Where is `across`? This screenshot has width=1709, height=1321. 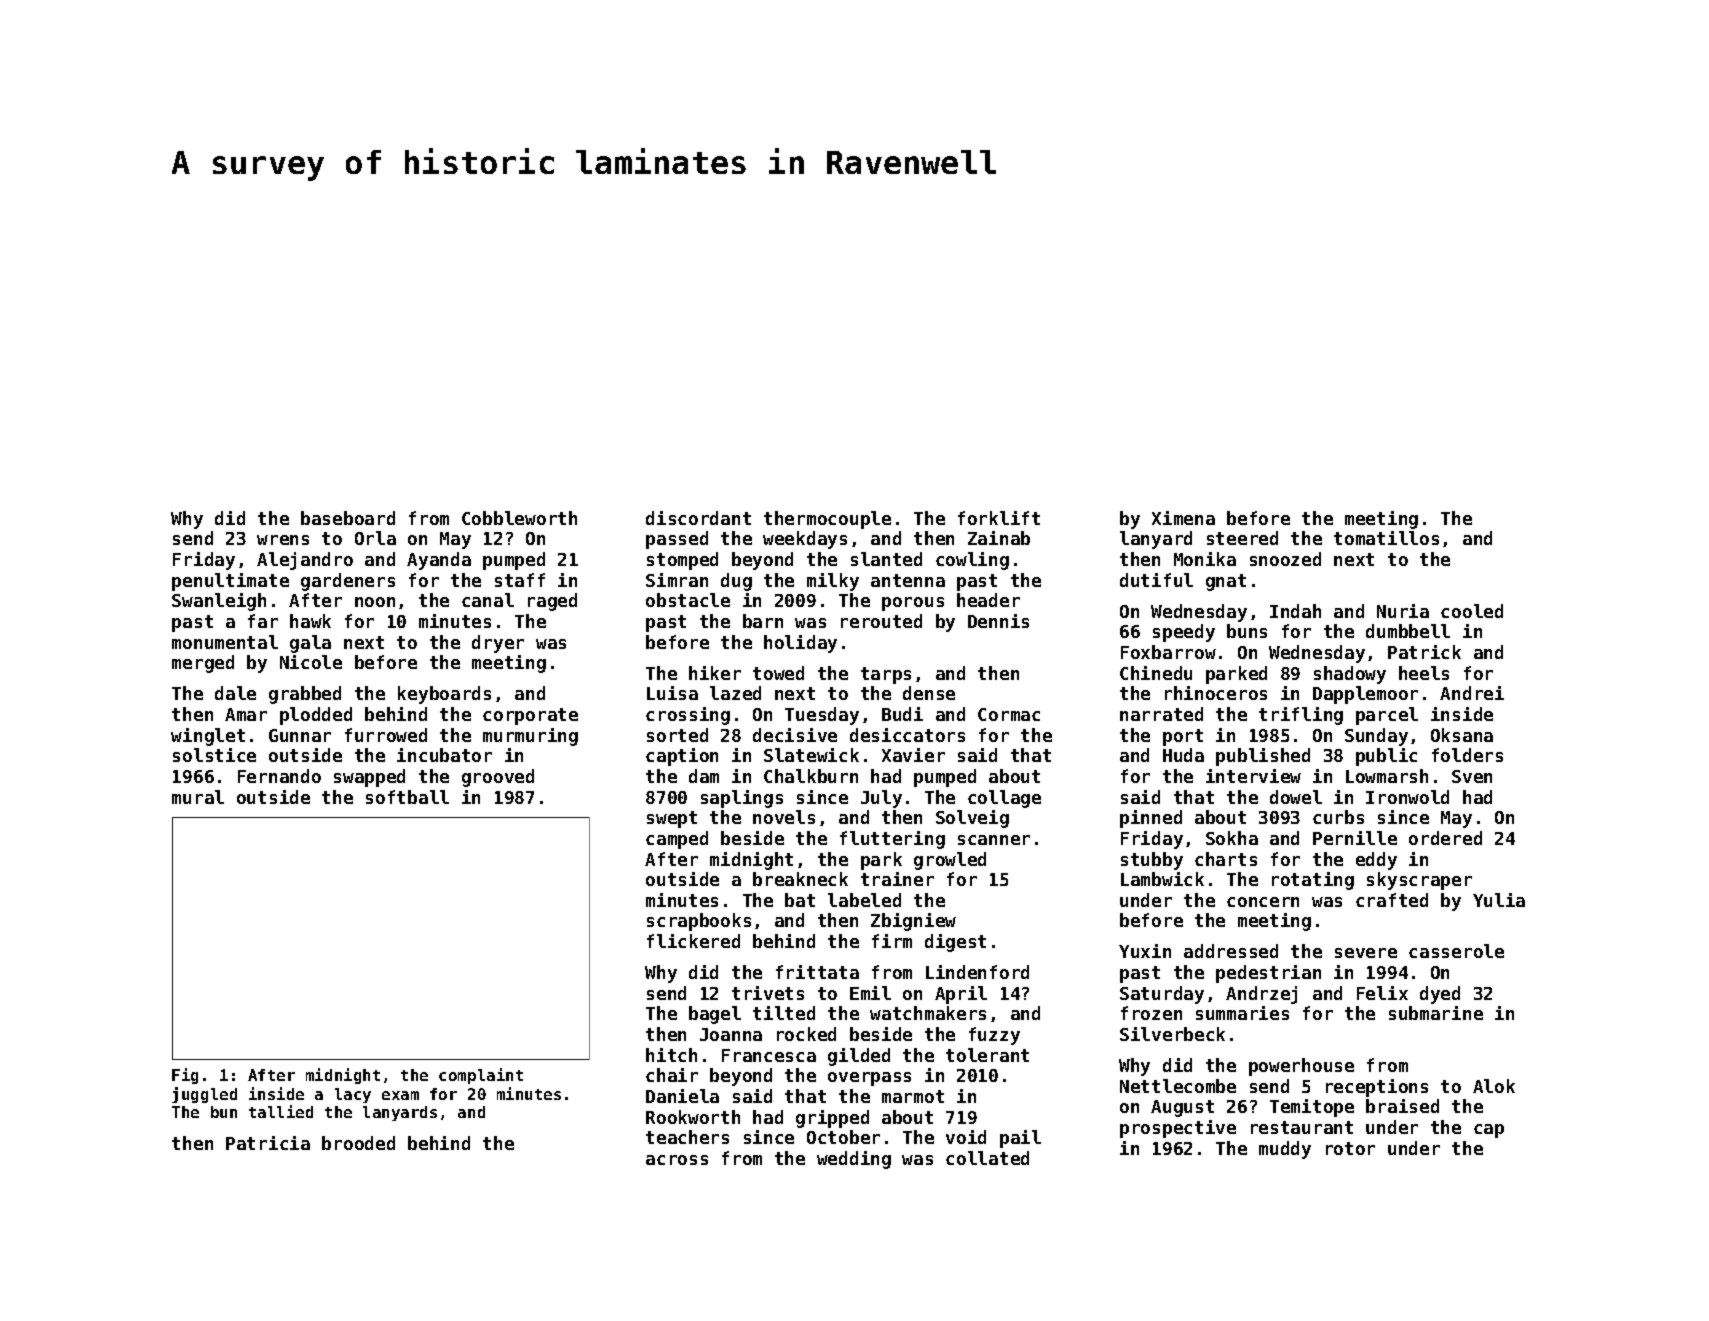 across is located at coordinates (677, 1160).
